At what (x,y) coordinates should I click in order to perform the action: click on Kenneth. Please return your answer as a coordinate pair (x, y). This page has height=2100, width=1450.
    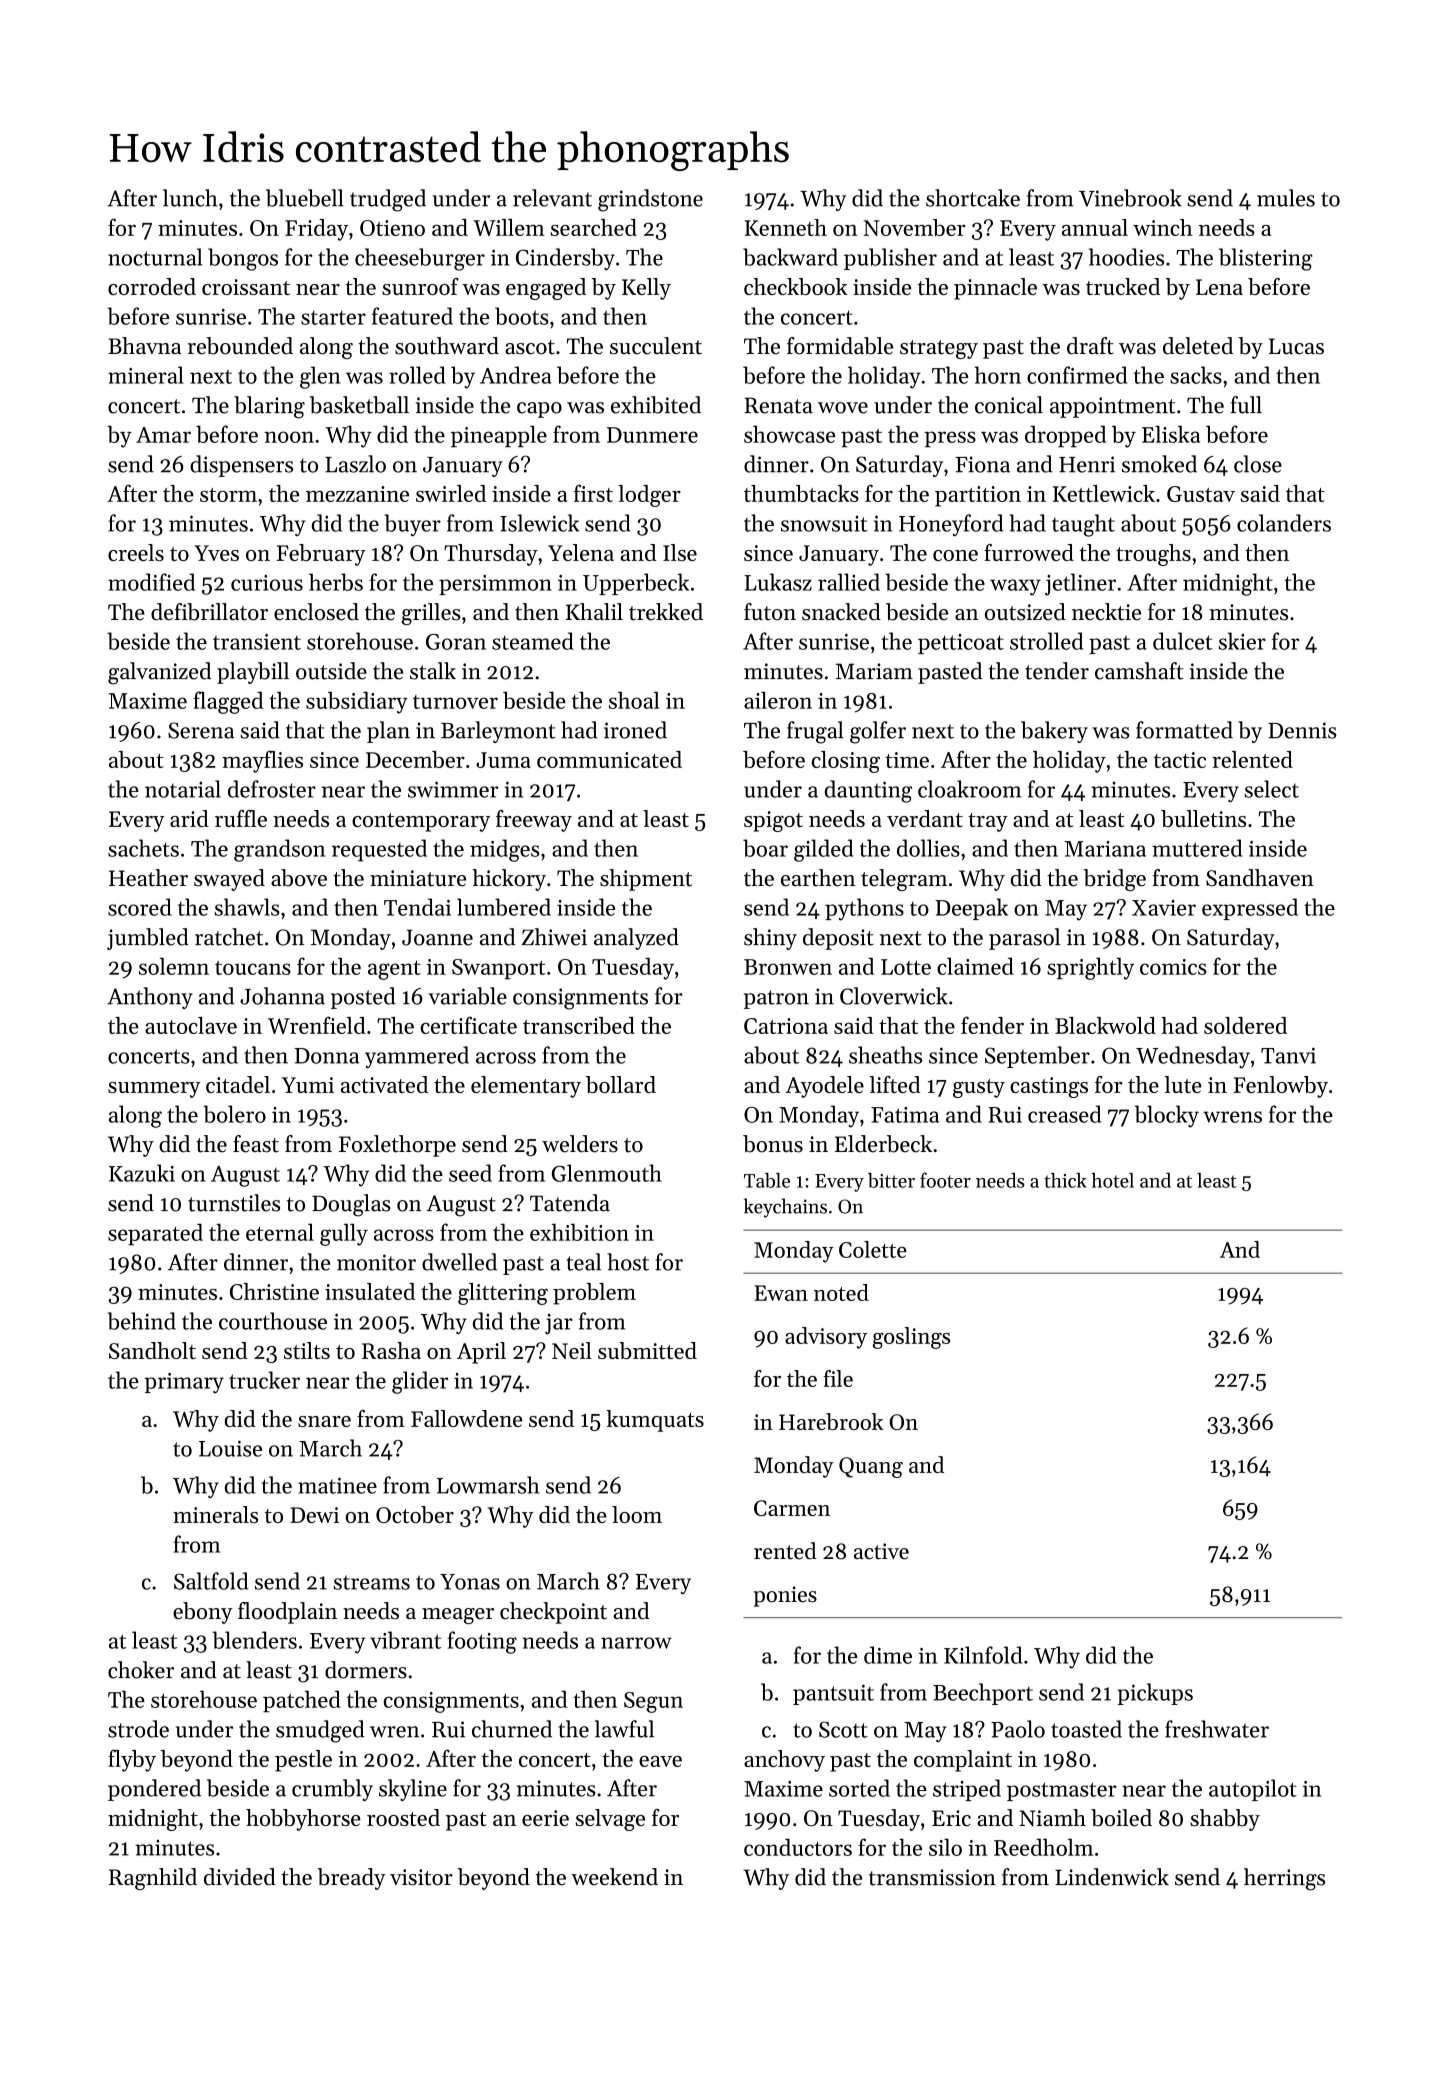
    Looking at the image, I should click on (786, 227).
